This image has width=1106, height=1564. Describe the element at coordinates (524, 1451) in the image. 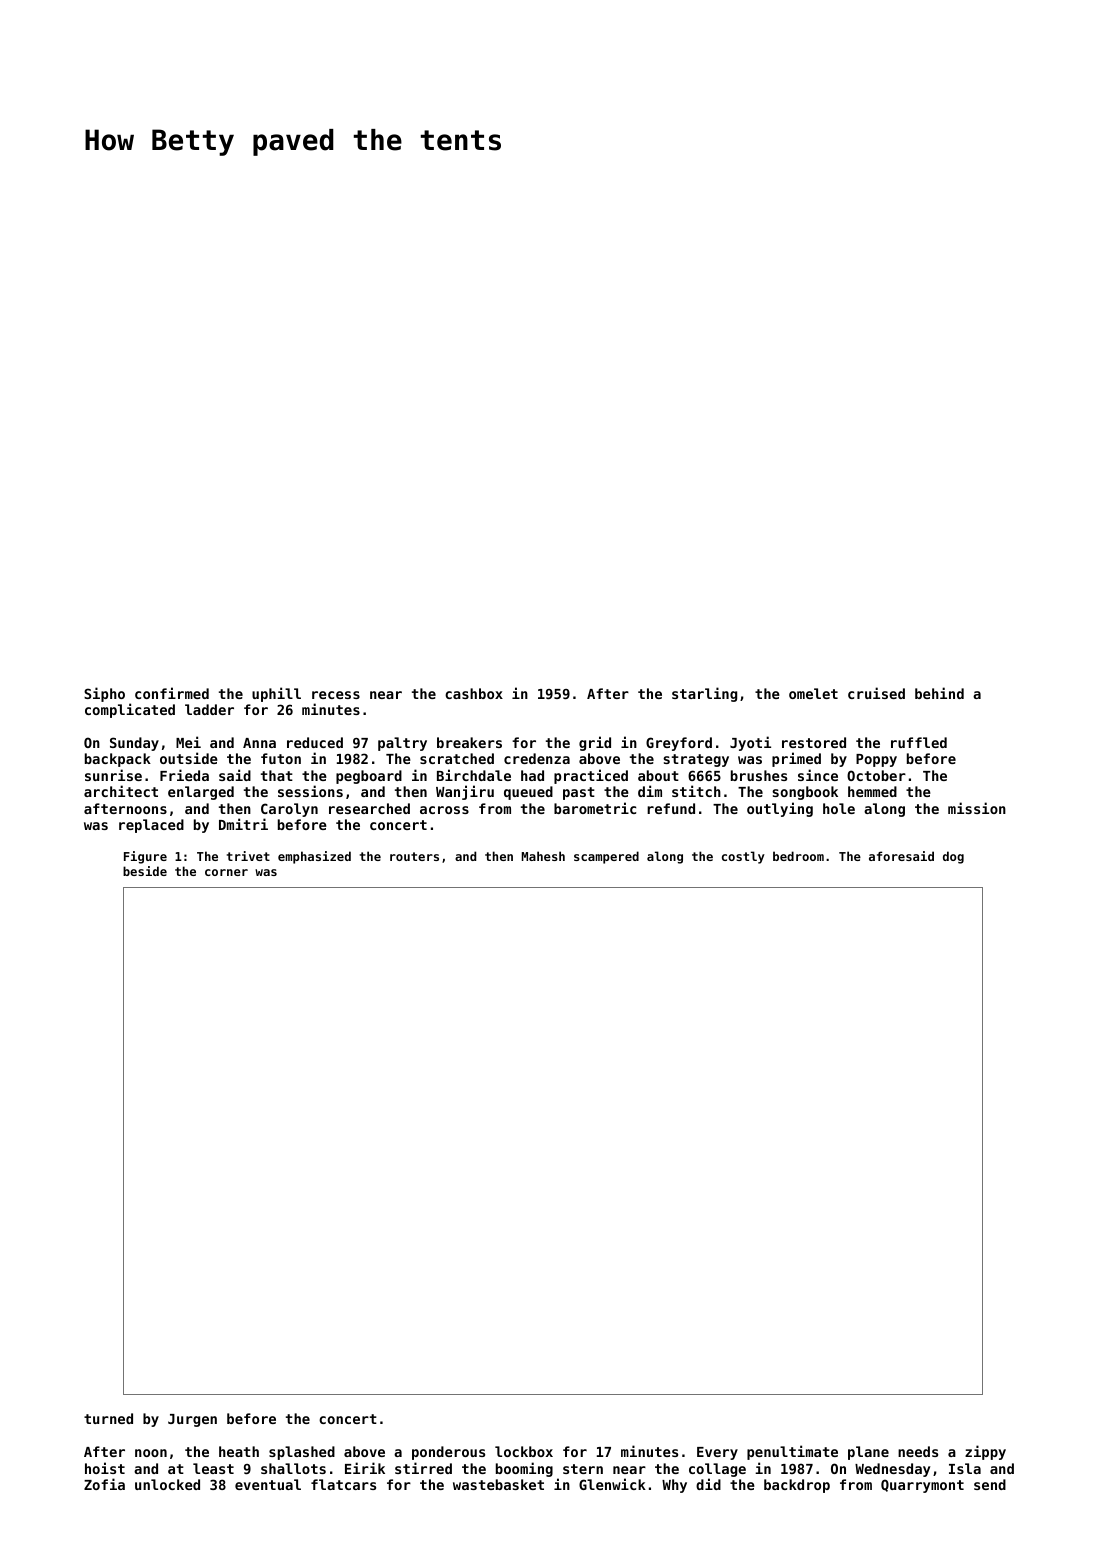

I see `lockbox` at that location.
